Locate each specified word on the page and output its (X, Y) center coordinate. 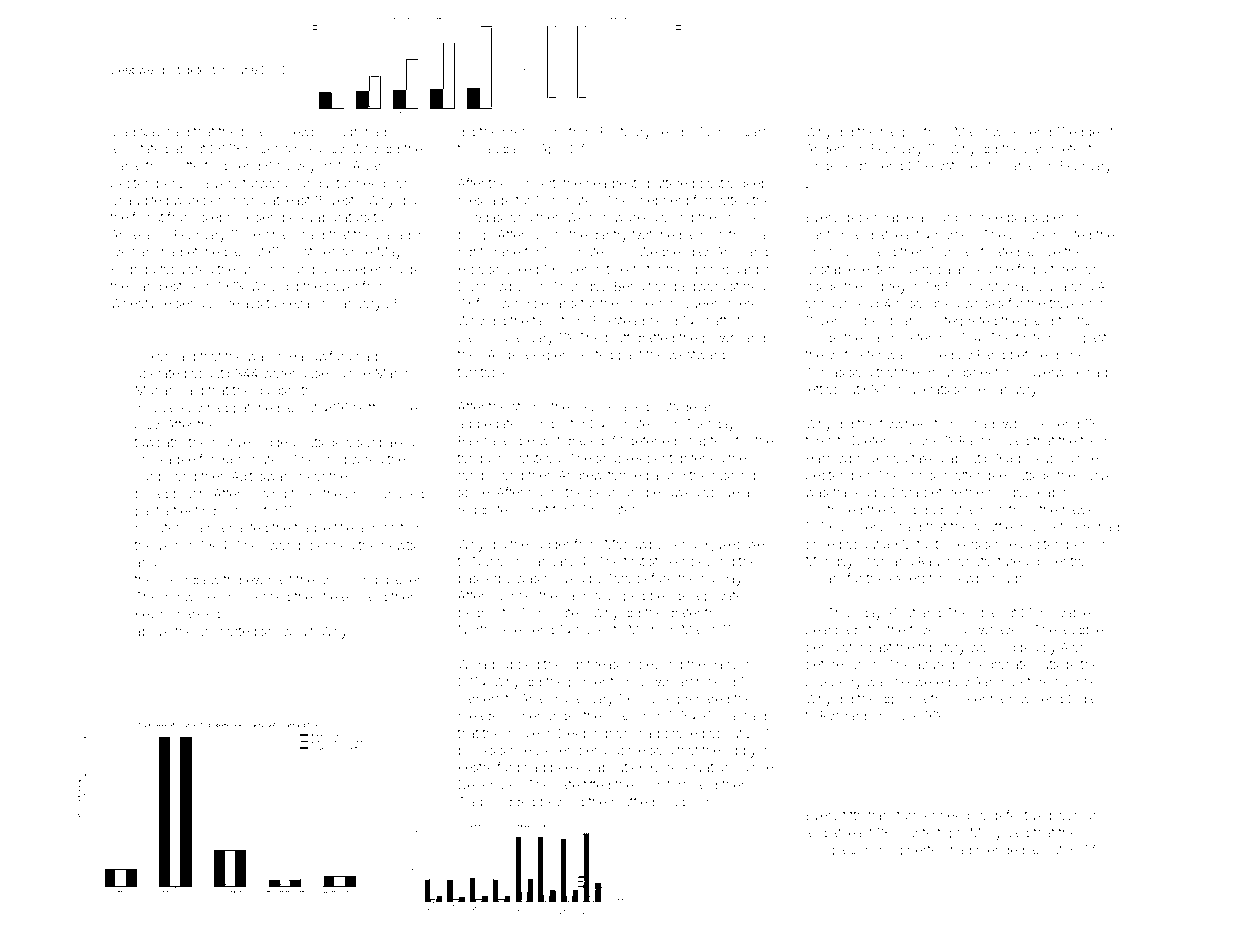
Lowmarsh (672, 682)
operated (160, 374)
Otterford (202, 165)
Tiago (475, 803)
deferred (652, 440)
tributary (941, 649)
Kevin (151, 614)
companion (838, 852)
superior (1056, 219)
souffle (993, 526)
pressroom (533, 134)
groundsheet (961, 374)
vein (169, 546)
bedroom (614, 492)
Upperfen (918, 850)
